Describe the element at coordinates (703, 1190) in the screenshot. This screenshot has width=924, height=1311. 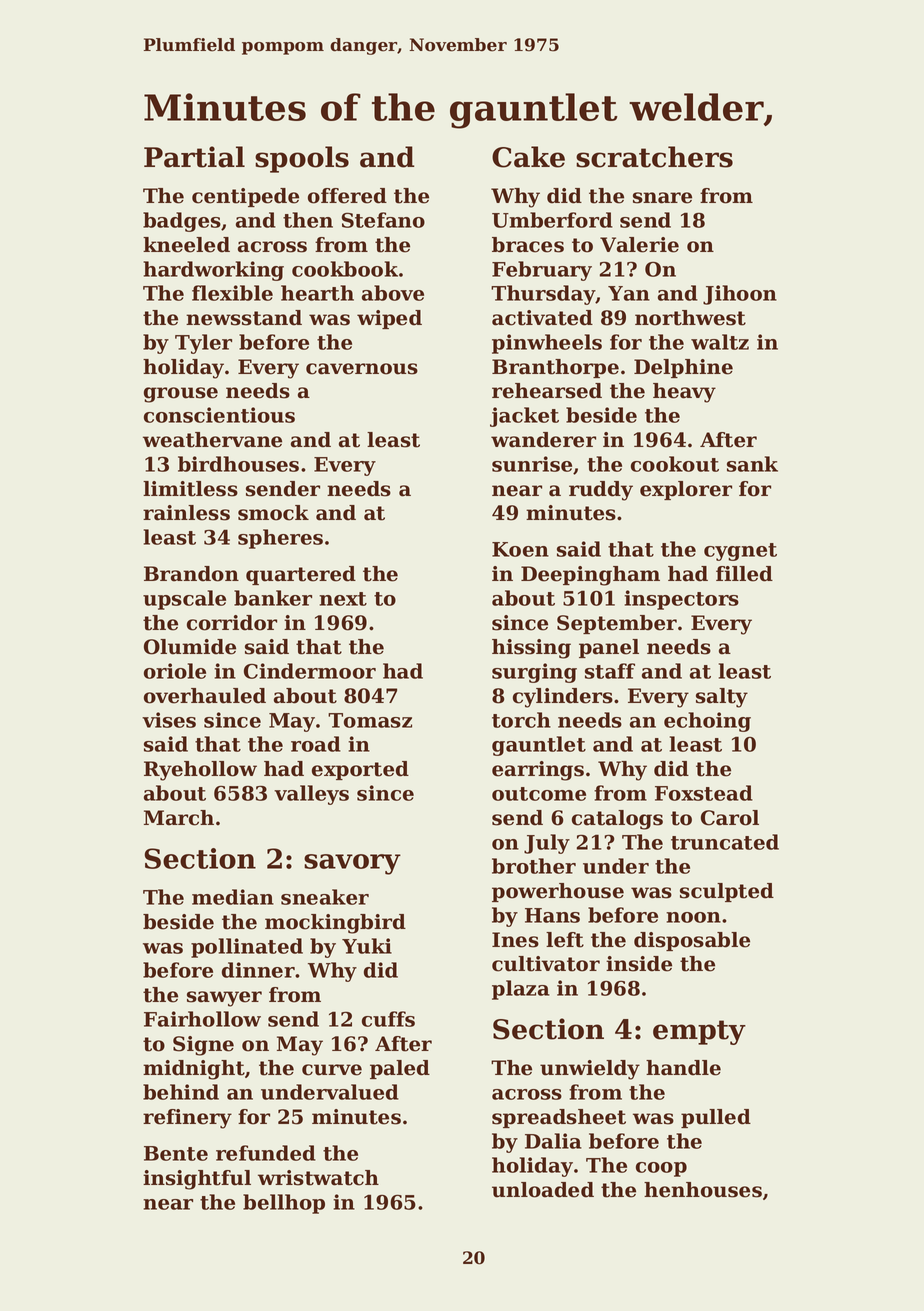
I see `henhouses` at that location.
